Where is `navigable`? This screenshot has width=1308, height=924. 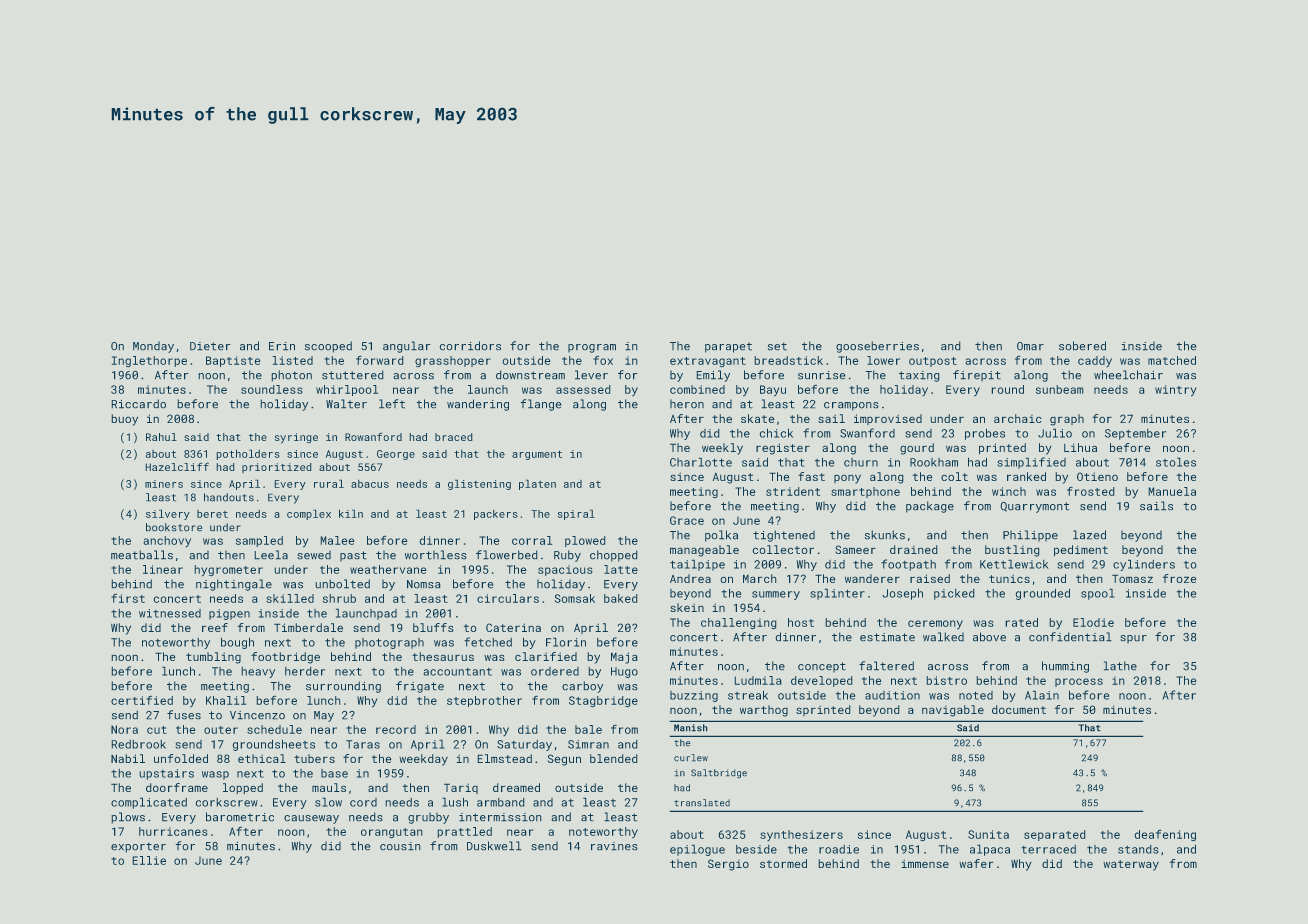
navigable is located at coordinates (953, 711).
